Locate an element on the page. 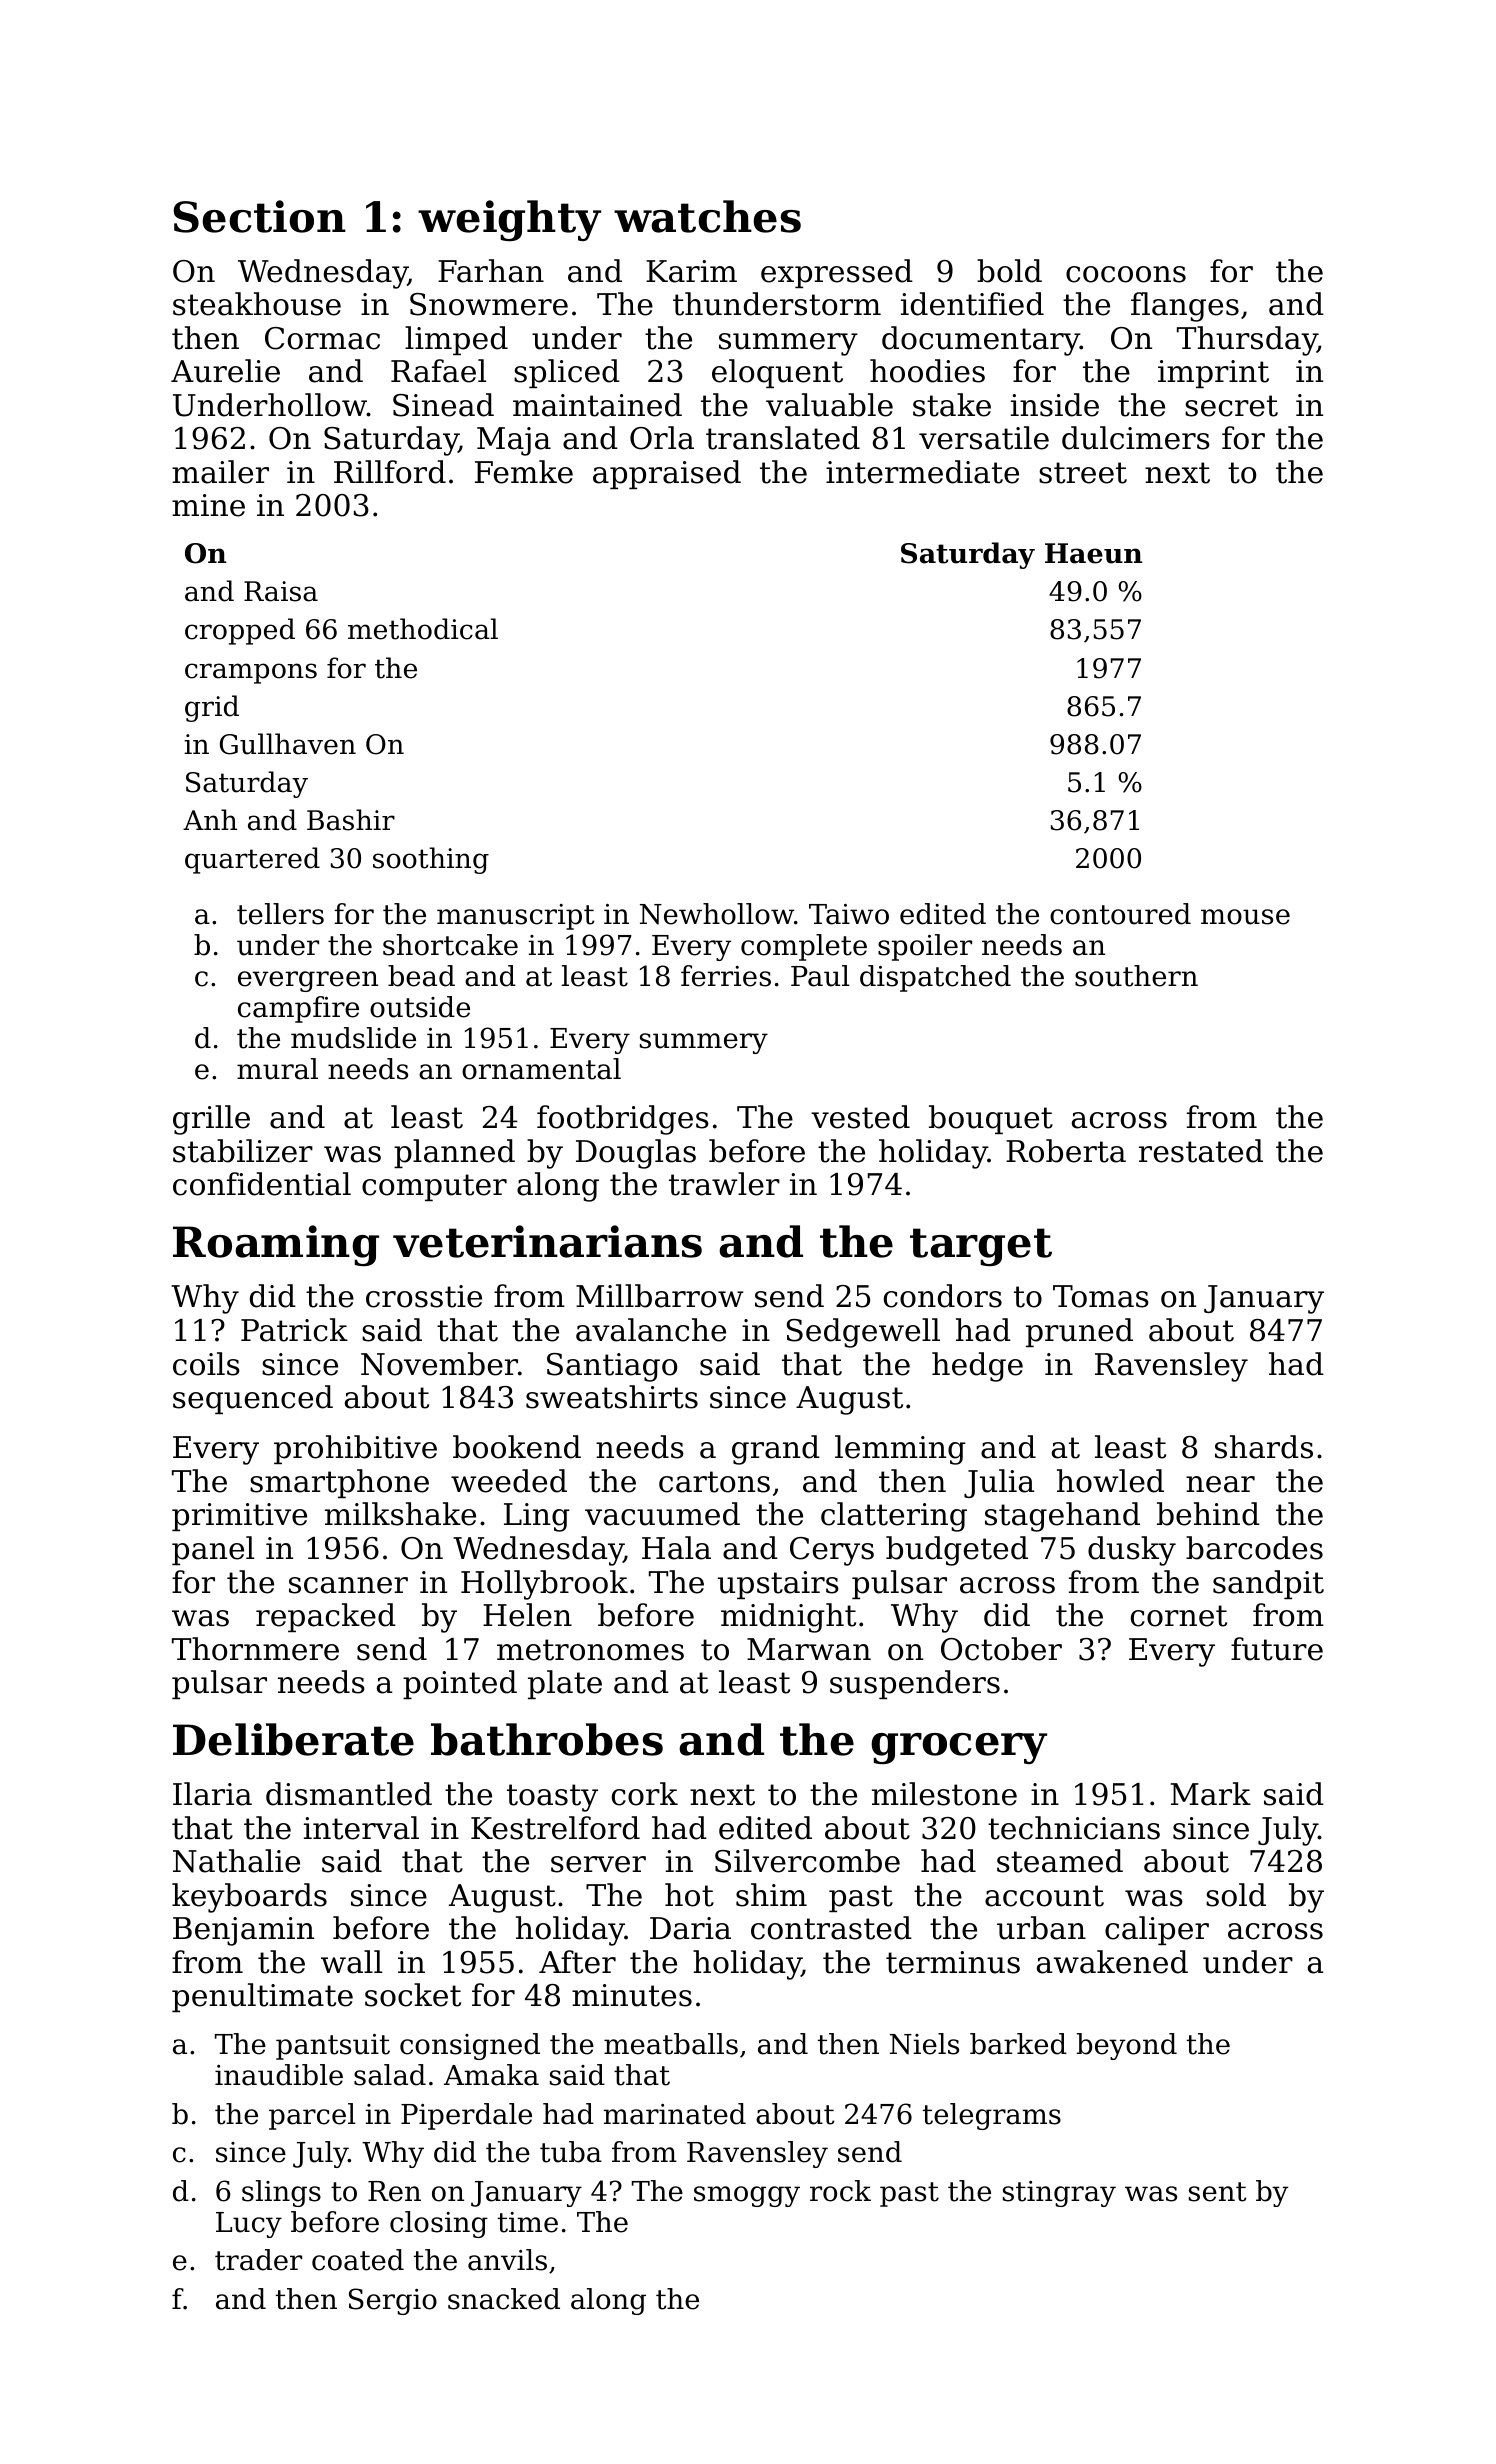  panel is located at coordinates (213, 1550).
